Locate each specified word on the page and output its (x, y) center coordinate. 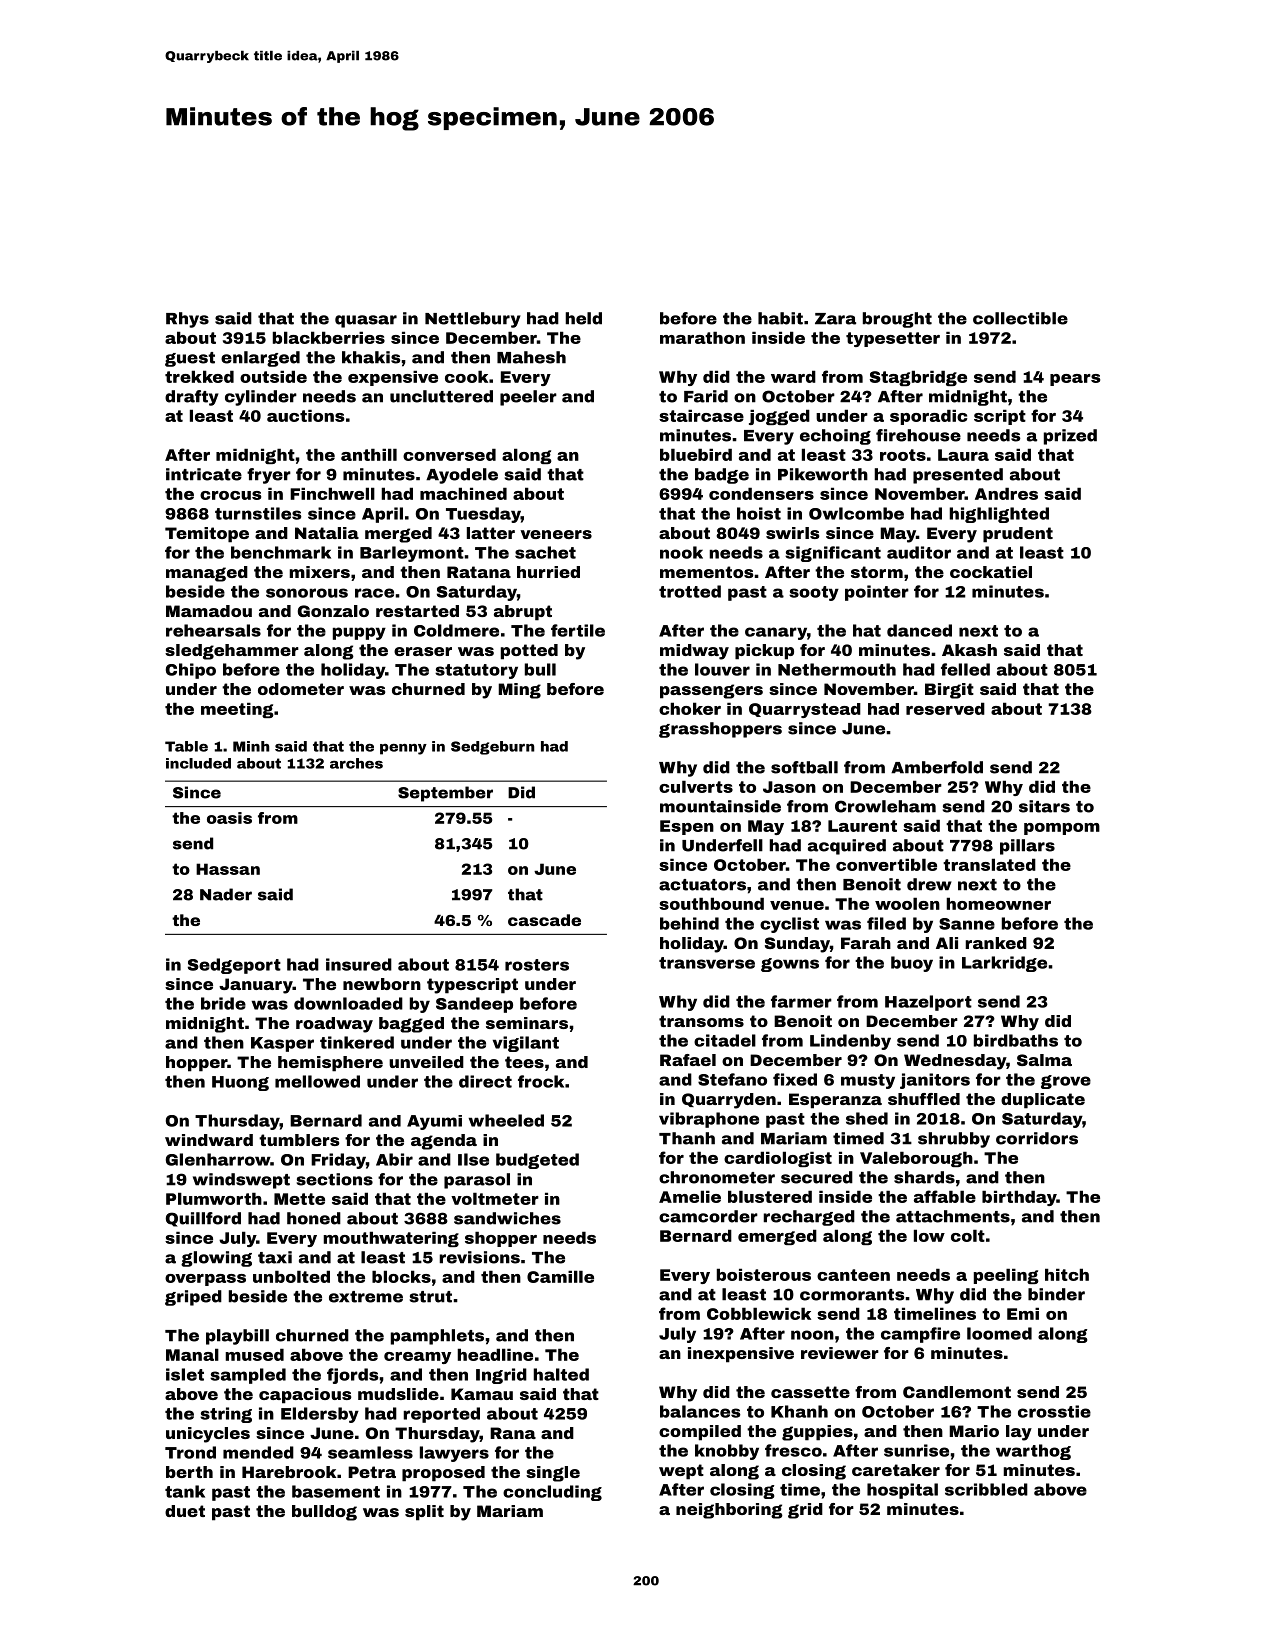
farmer (801, 1001)
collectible (1020, 318)
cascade (544, 920)
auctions (305, 415)
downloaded (348, 1003)
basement (336, 1491)
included (198, 763)
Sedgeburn (493, 748)
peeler (528, 398)
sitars (1044, 806)
